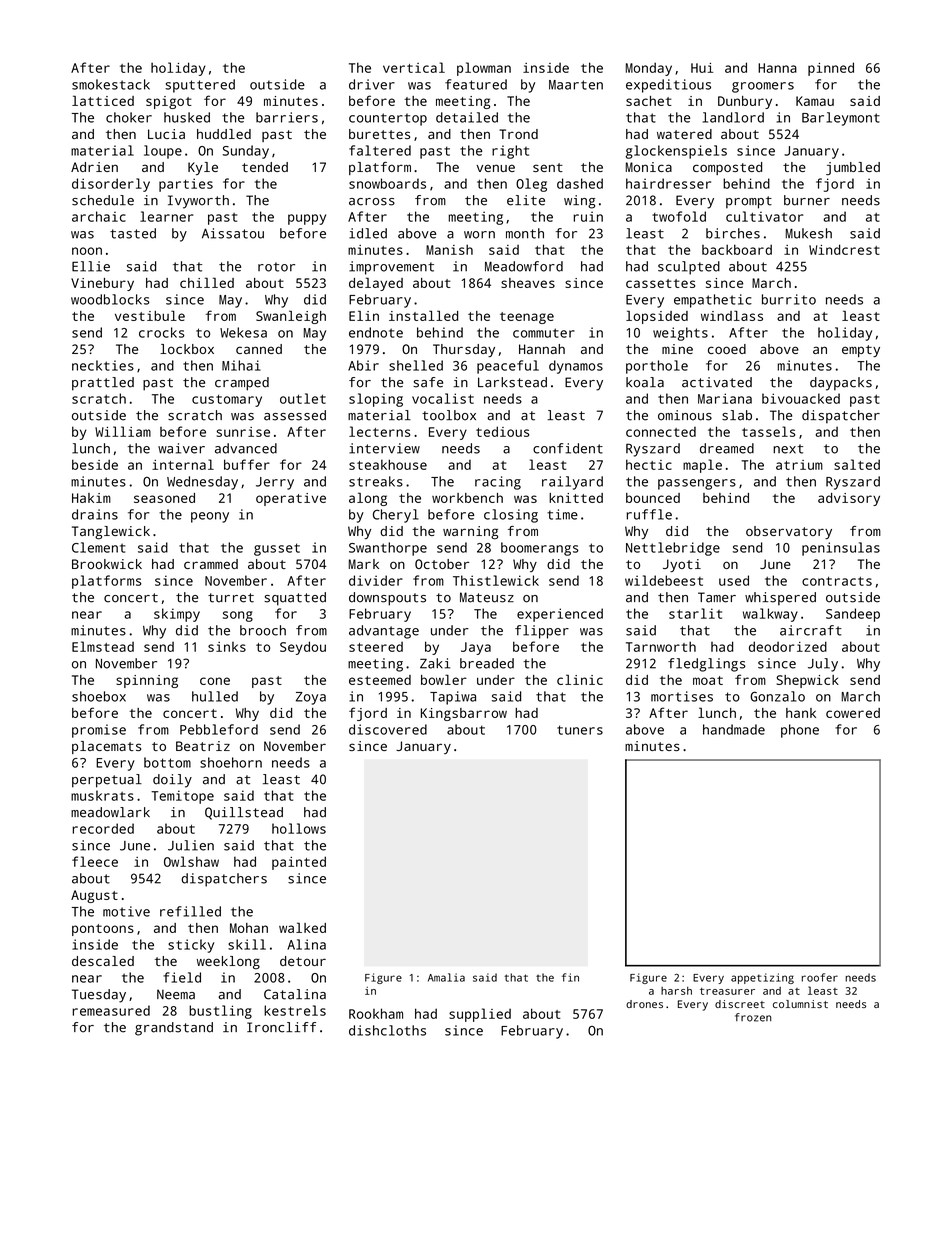 The height and width of the screenshot is (1233, 952). What do you see at coordinates (737, 249) in the screenshot?
I see `backboard` at bounding box center [737, 249].
